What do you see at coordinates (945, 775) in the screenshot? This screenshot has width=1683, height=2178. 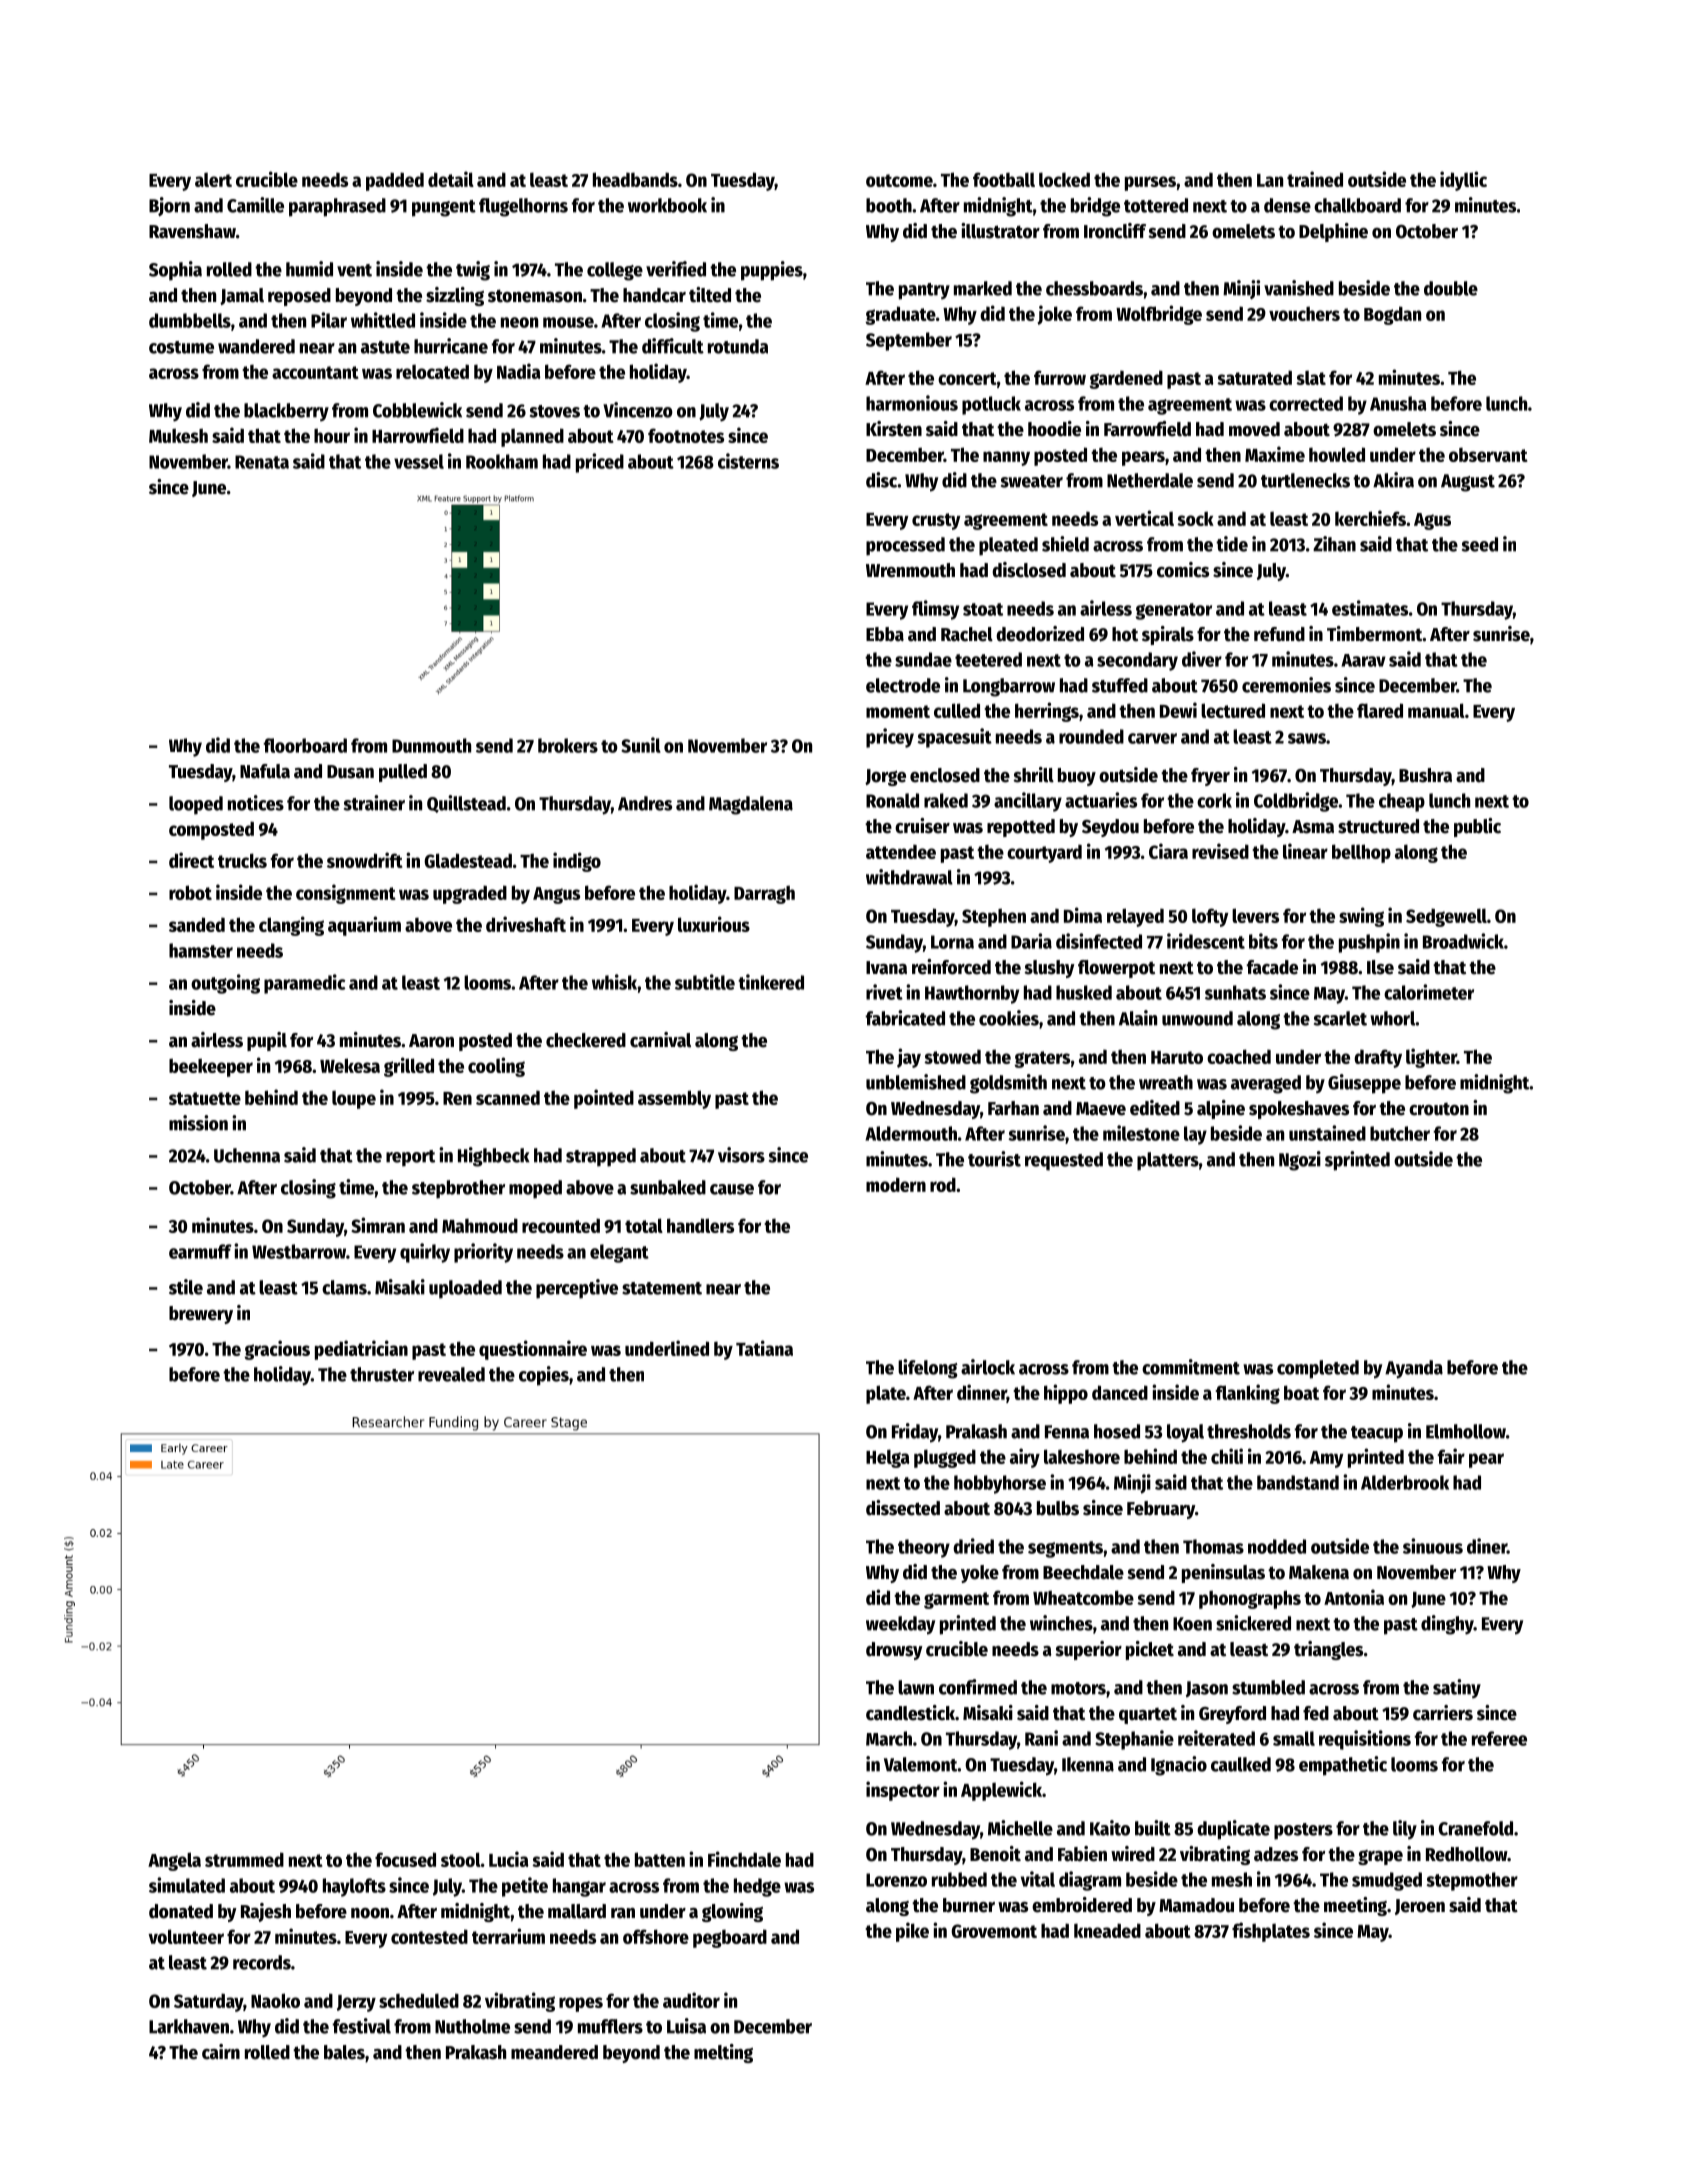 I see `enclosed` at bounding box center [945, 775].
